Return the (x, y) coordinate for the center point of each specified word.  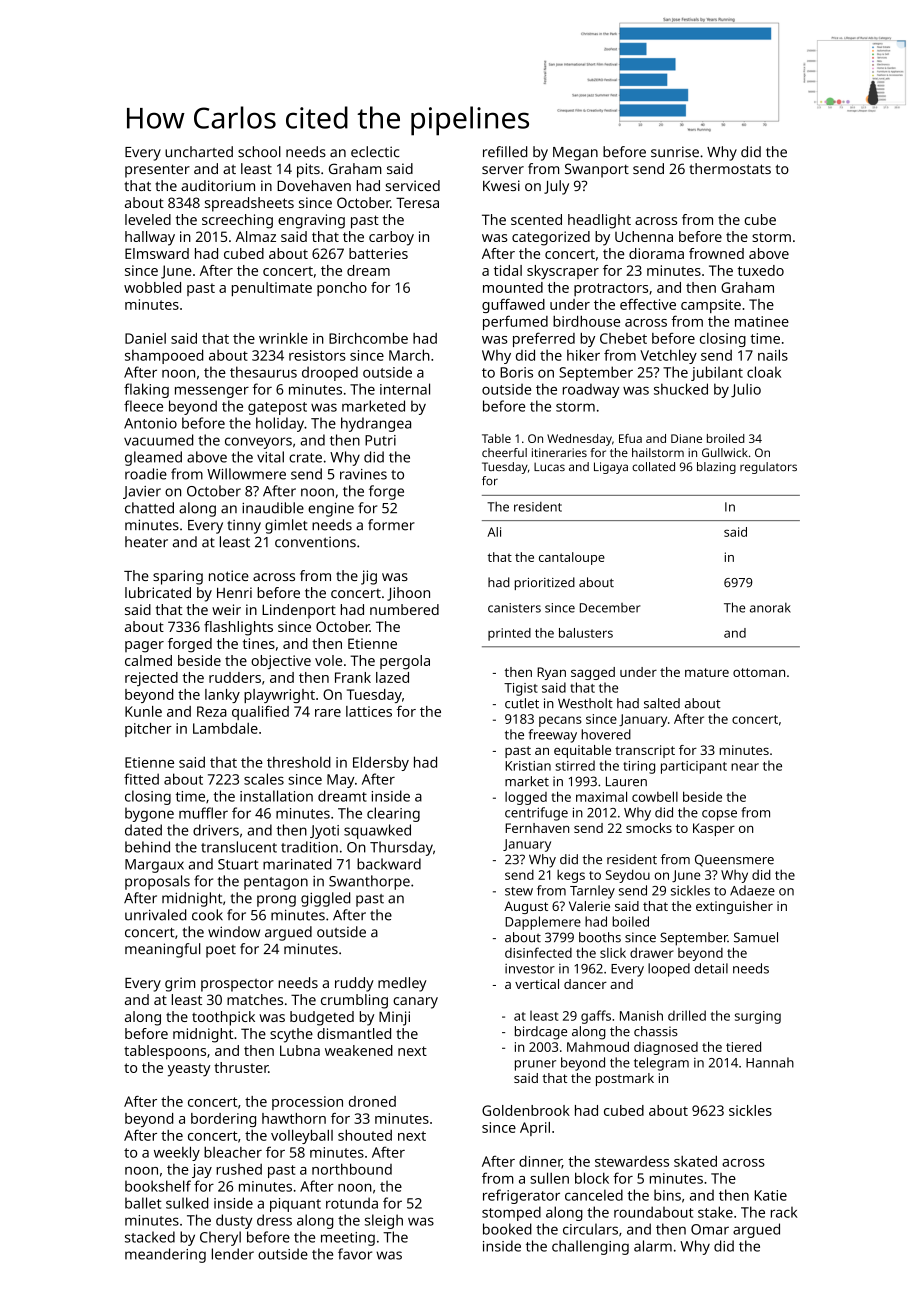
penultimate (272, 289)
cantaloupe (572, 558)
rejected (151, 679)
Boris (516, 372)
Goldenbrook (526, 1110)
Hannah (770, 1062)
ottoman (759, 672)
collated (653, 466)
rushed (239, 1169)
